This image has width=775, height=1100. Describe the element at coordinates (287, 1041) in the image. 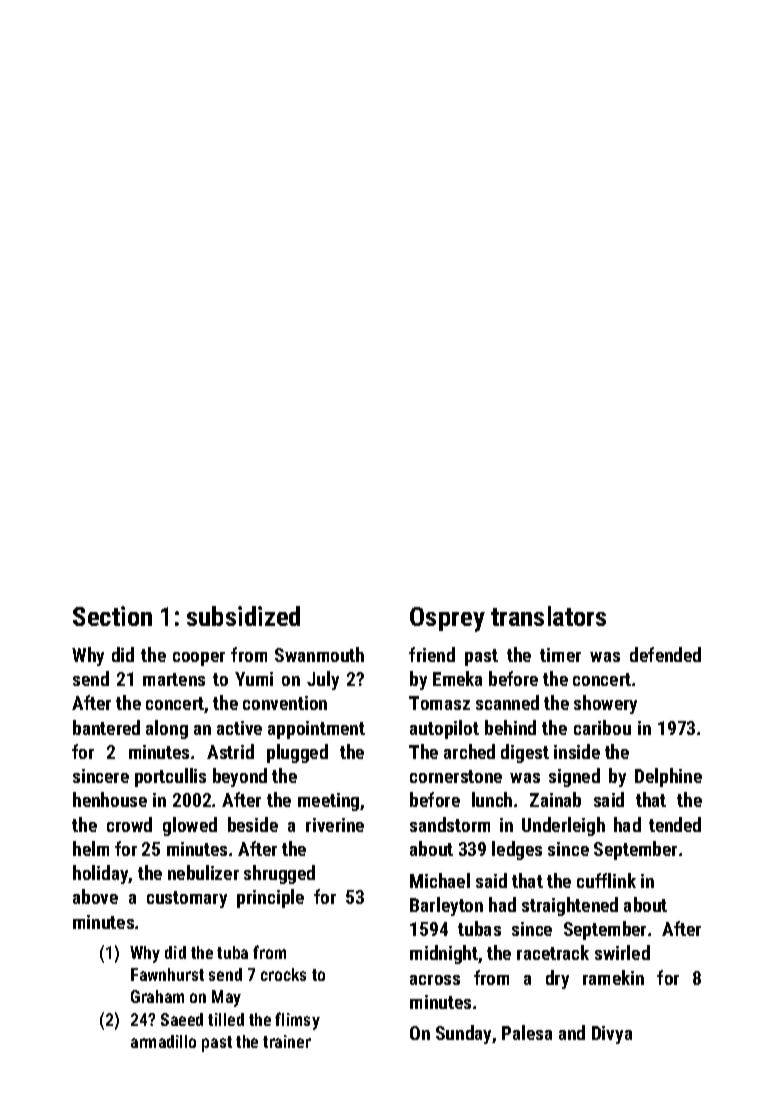

I see `trainer` at that location.
